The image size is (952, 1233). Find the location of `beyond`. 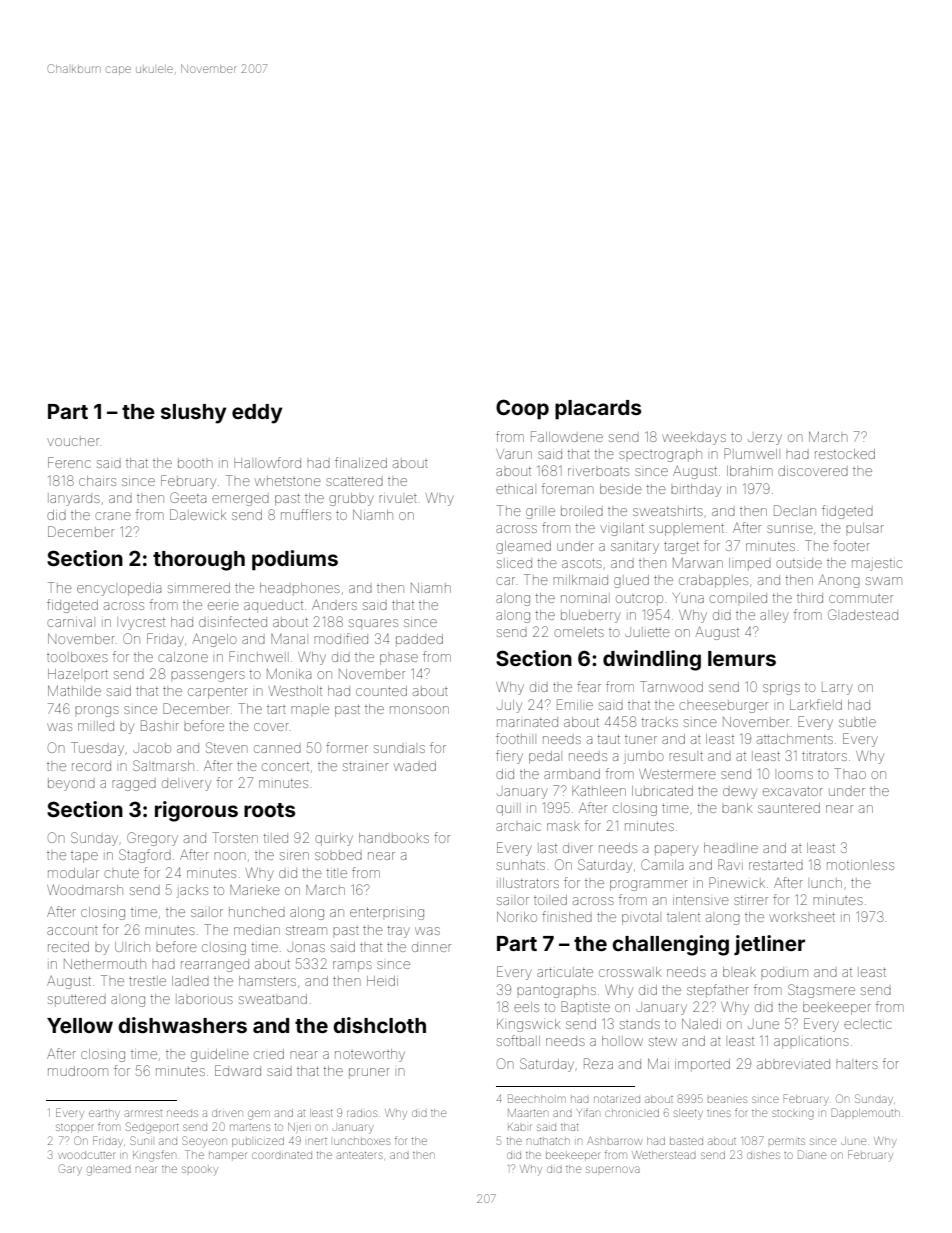

beyond is located at coordinates (71, 784).
